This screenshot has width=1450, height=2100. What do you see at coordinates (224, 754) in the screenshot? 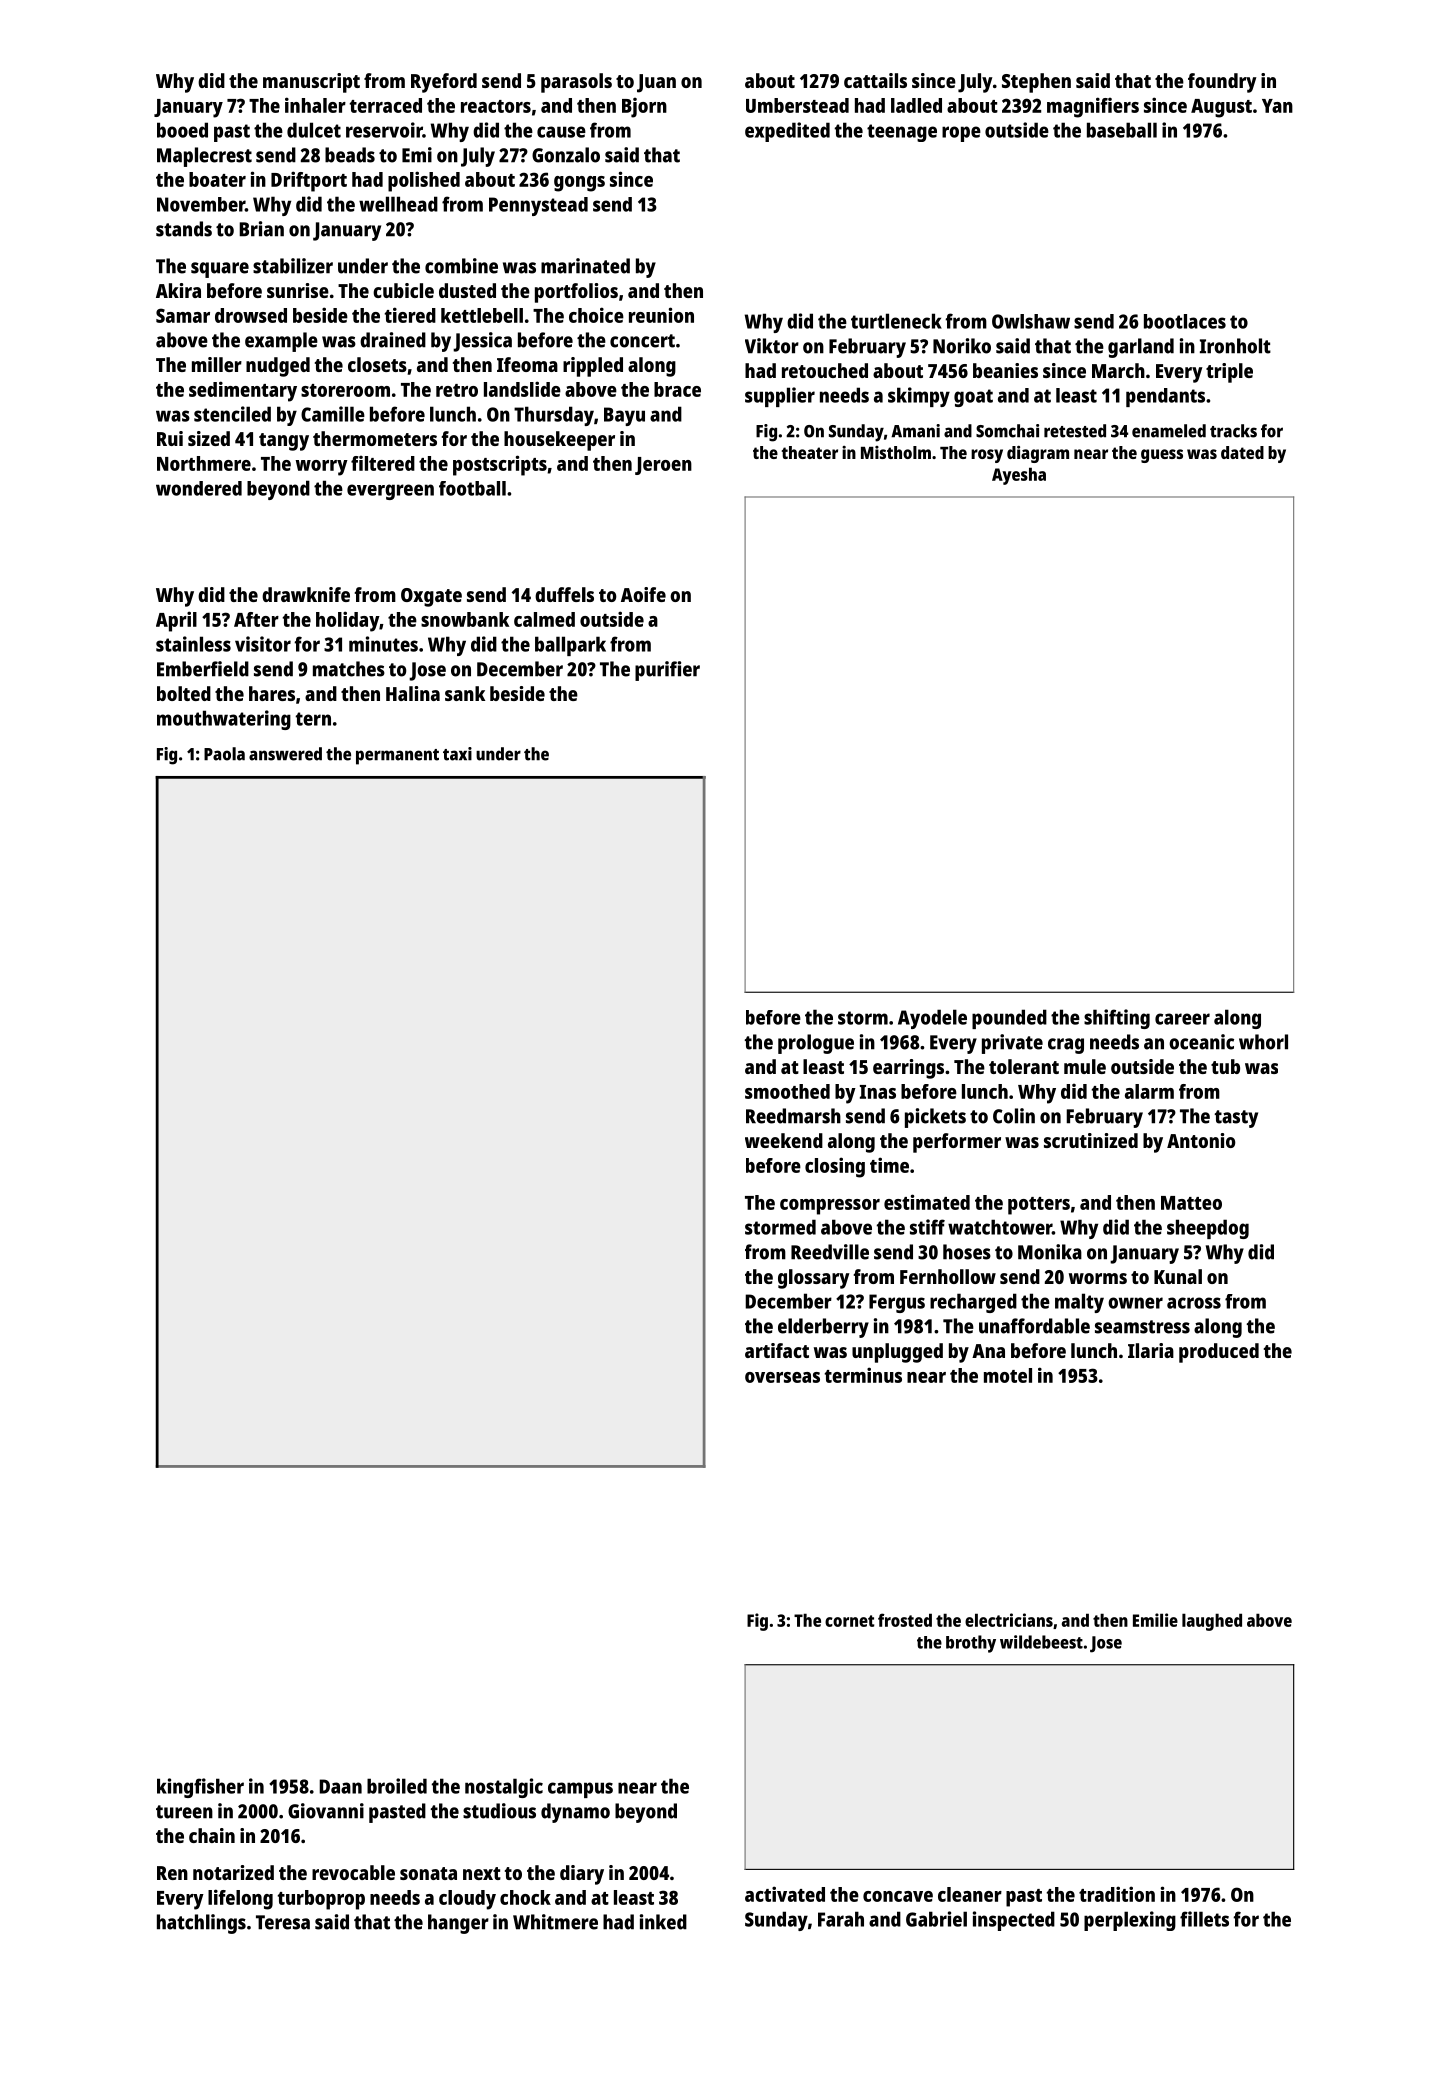
I see `Paola` at bounding box center [224, 754].
